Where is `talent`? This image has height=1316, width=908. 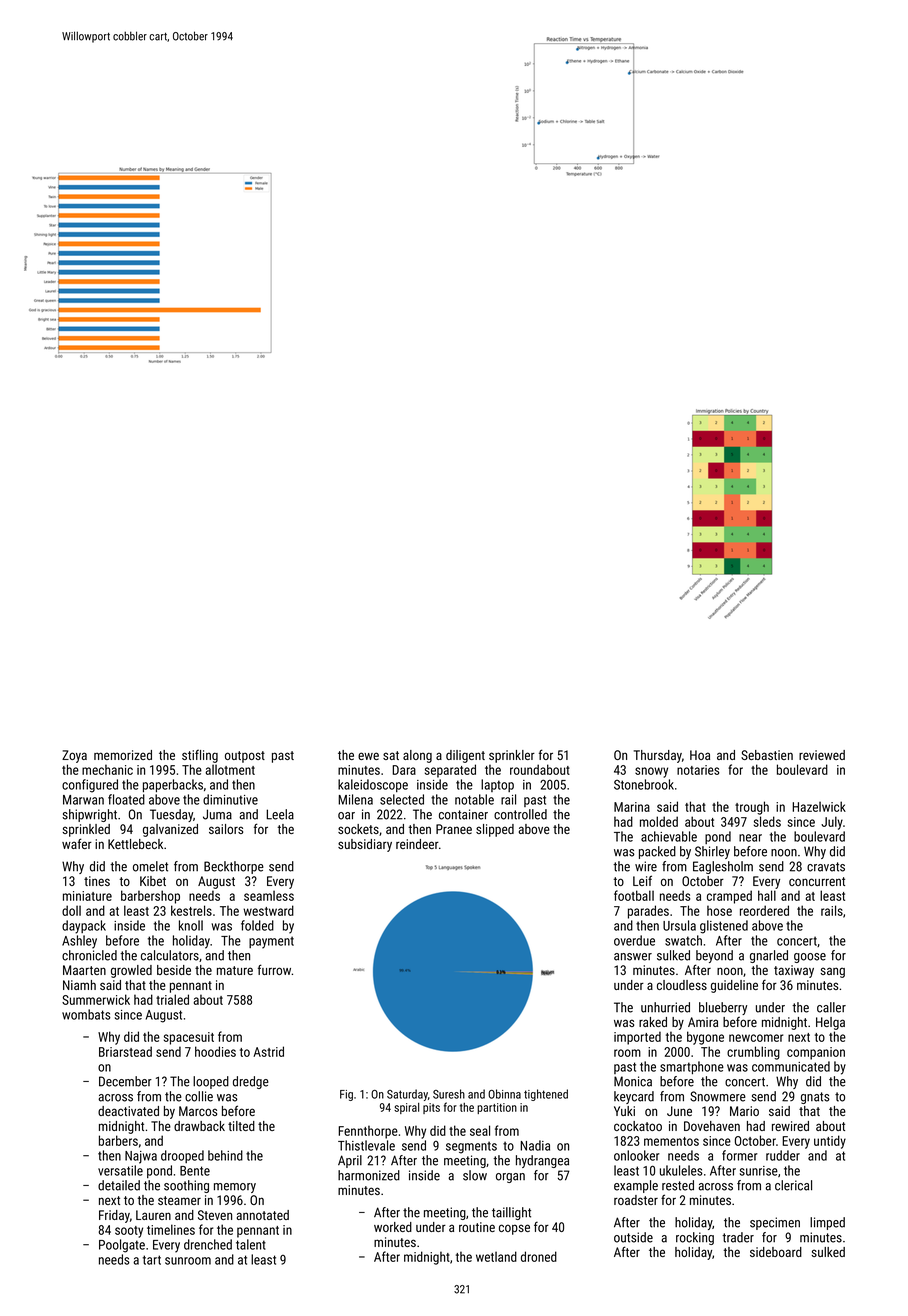 talent is located at coordinates (251, 1244).
